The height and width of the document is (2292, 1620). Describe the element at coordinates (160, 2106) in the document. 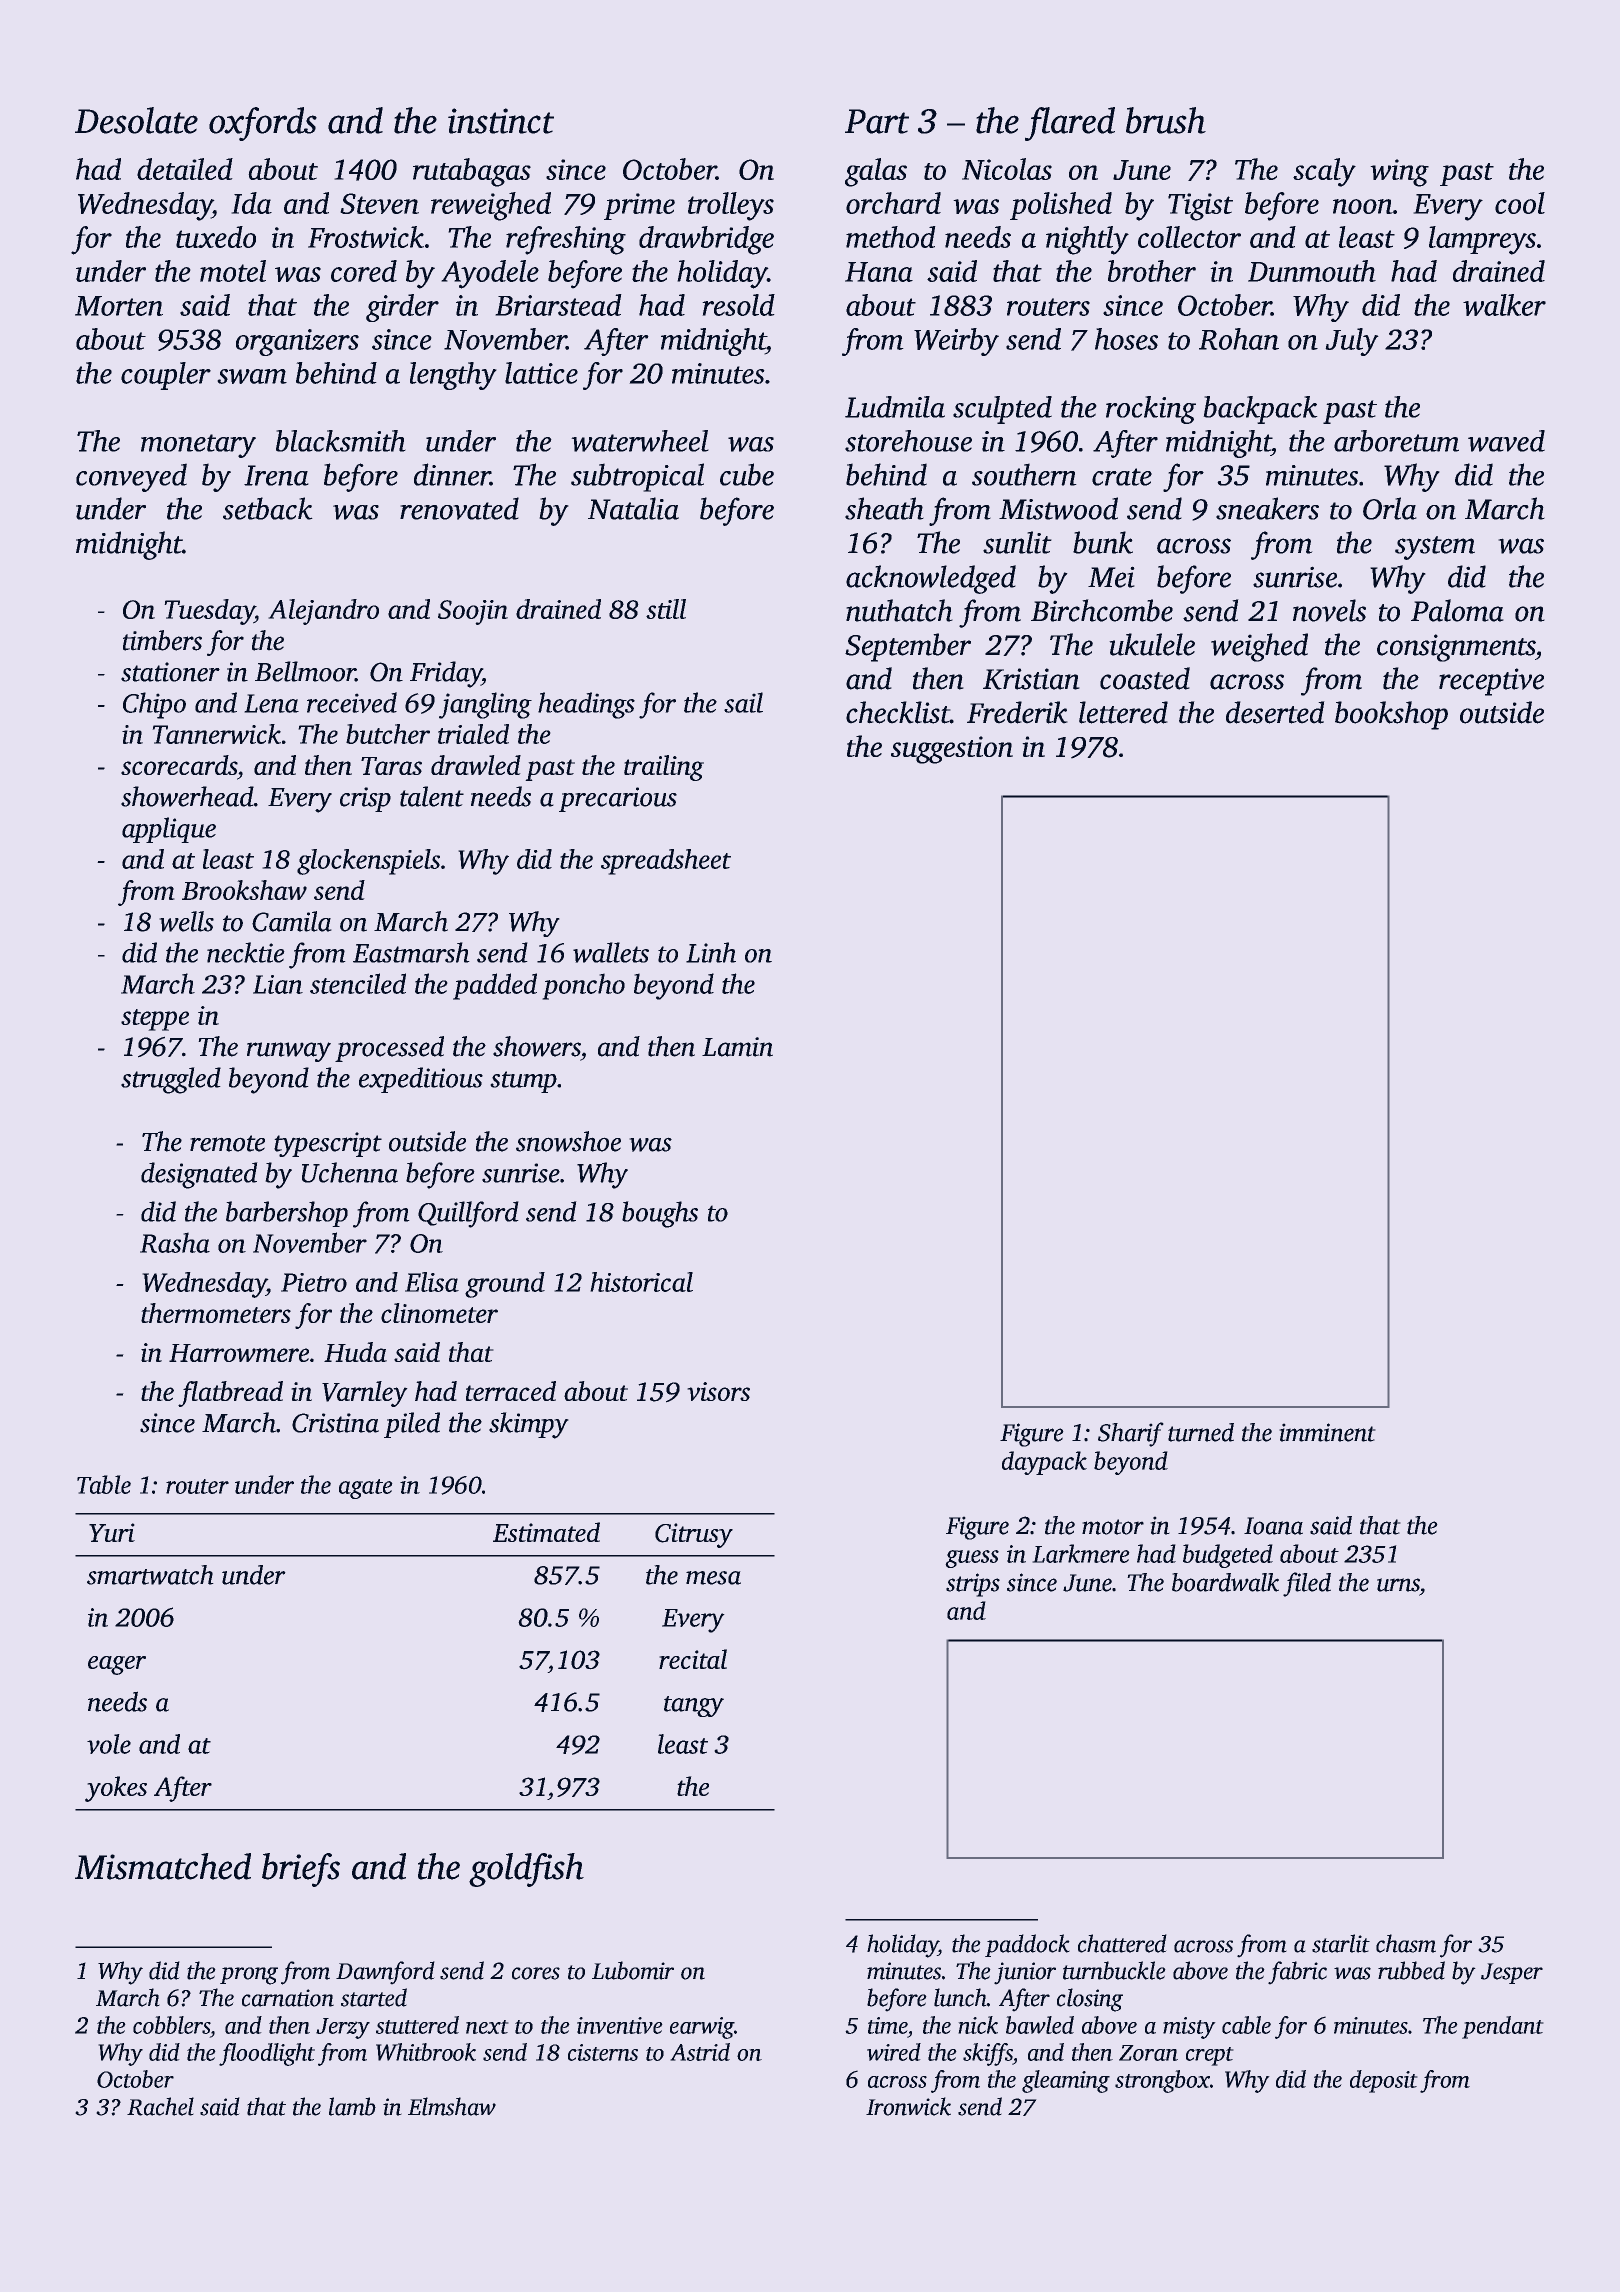

I see `Rachel` at that location.
